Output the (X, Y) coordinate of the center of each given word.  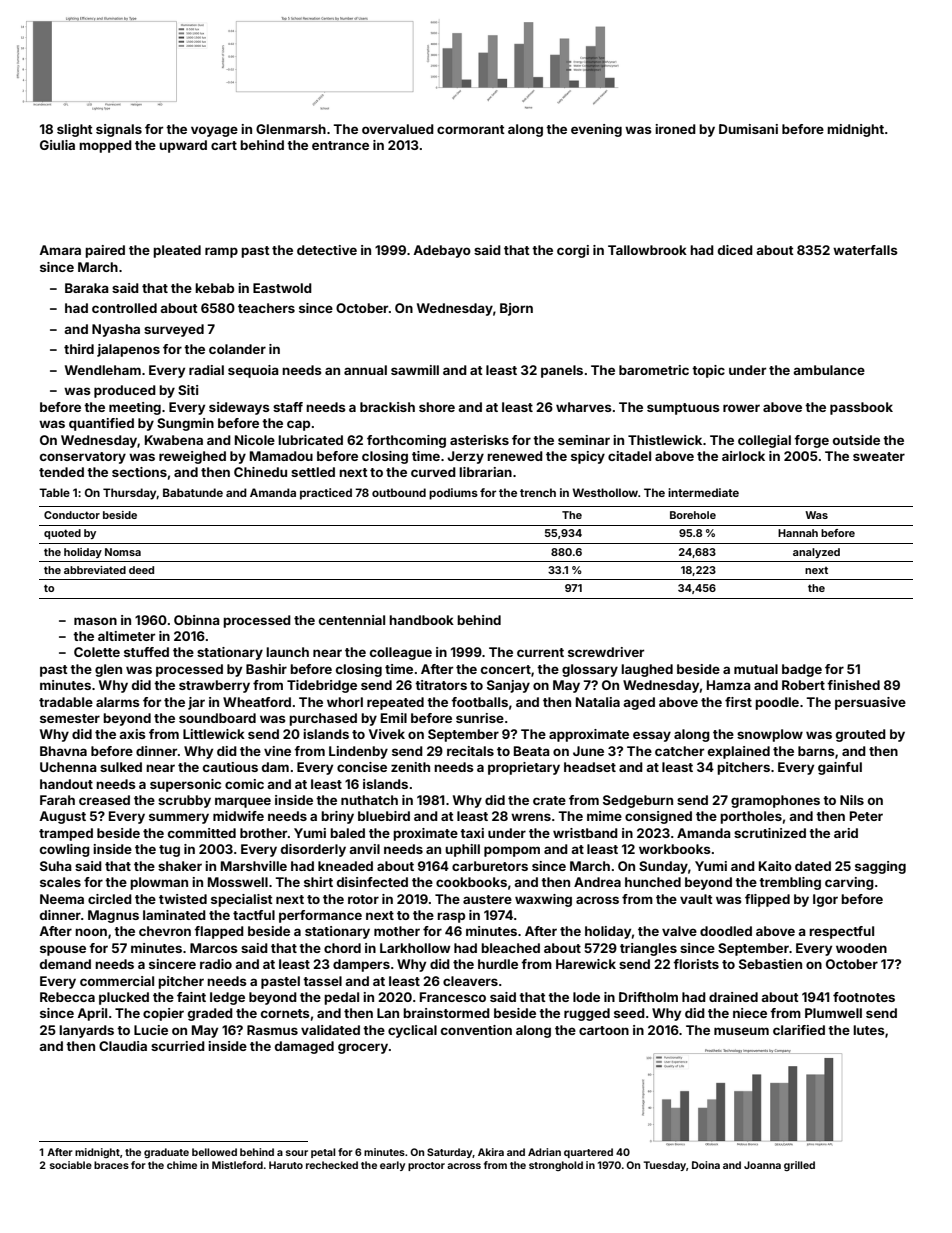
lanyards (86, 1031)
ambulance (829, 370)
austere (487, 899)
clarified (799, 1030)
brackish (387, 407)
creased (104, 800)
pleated (177, 251)
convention (476, 1030)
